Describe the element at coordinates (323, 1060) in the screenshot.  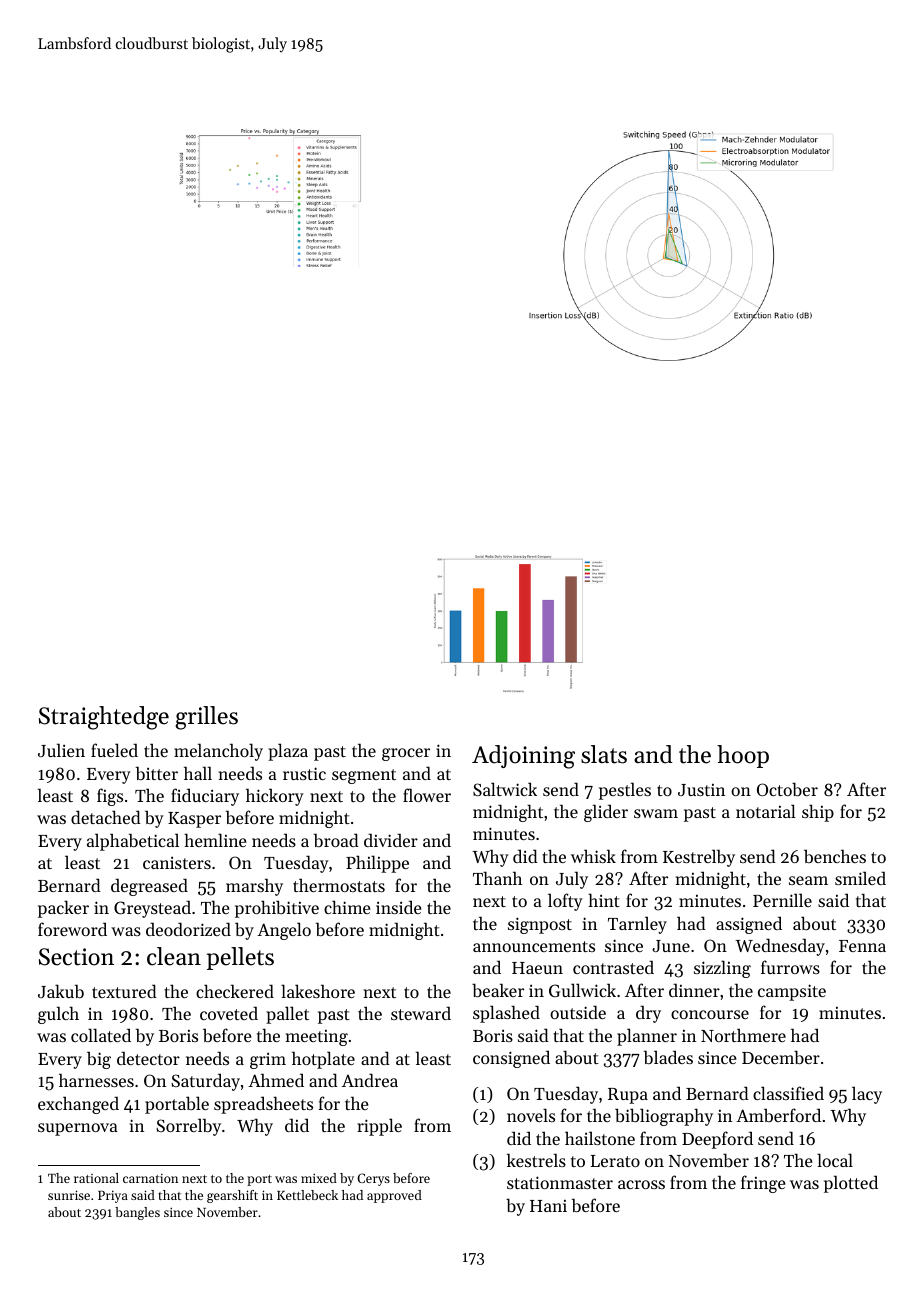
I see `hotplate` at that location.
